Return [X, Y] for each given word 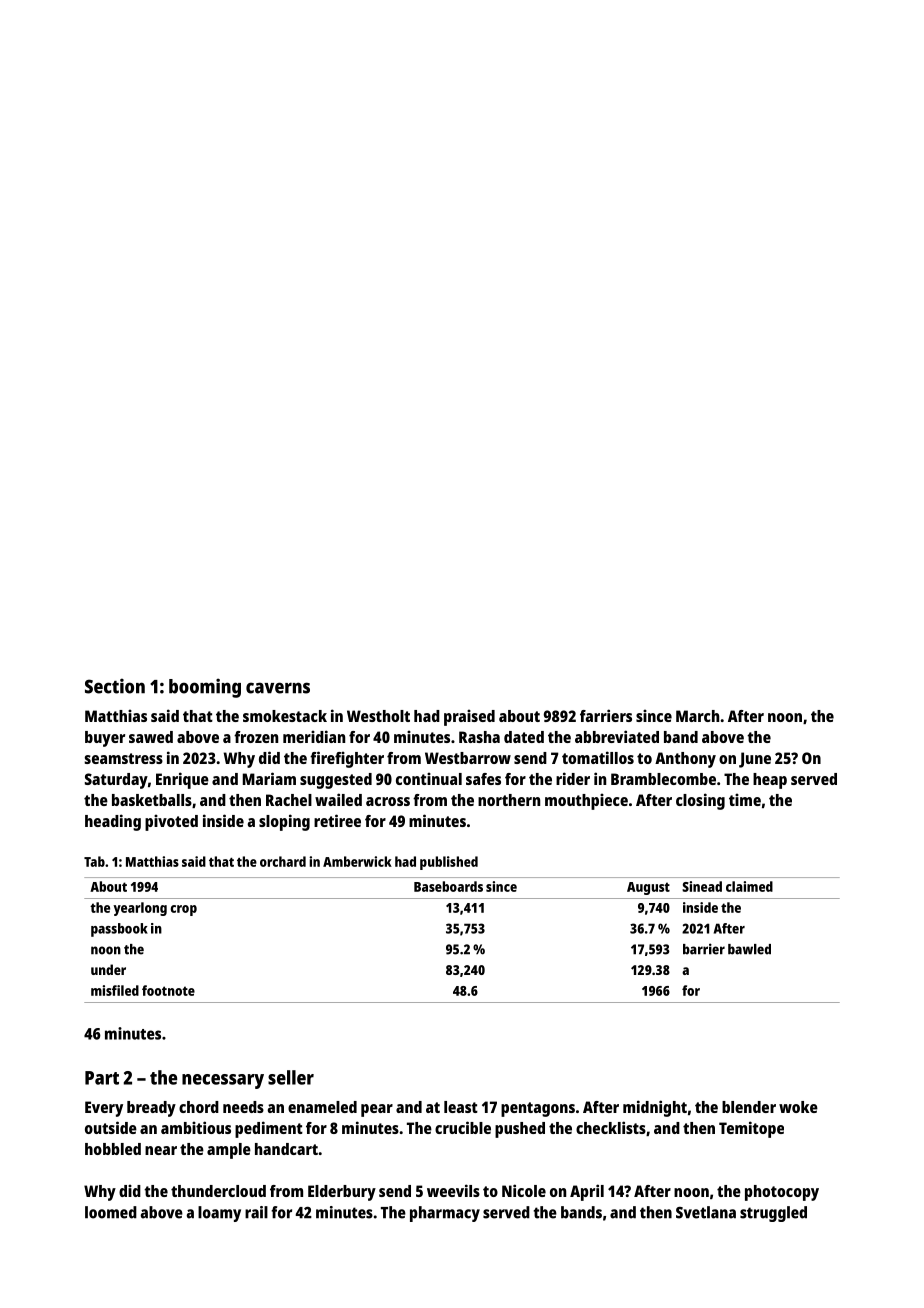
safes [483, 779]
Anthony [685, 760]
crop [184, 910]
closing [700, 801]
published [449, 863]
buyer [105, 739]
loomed [111, 1212]
